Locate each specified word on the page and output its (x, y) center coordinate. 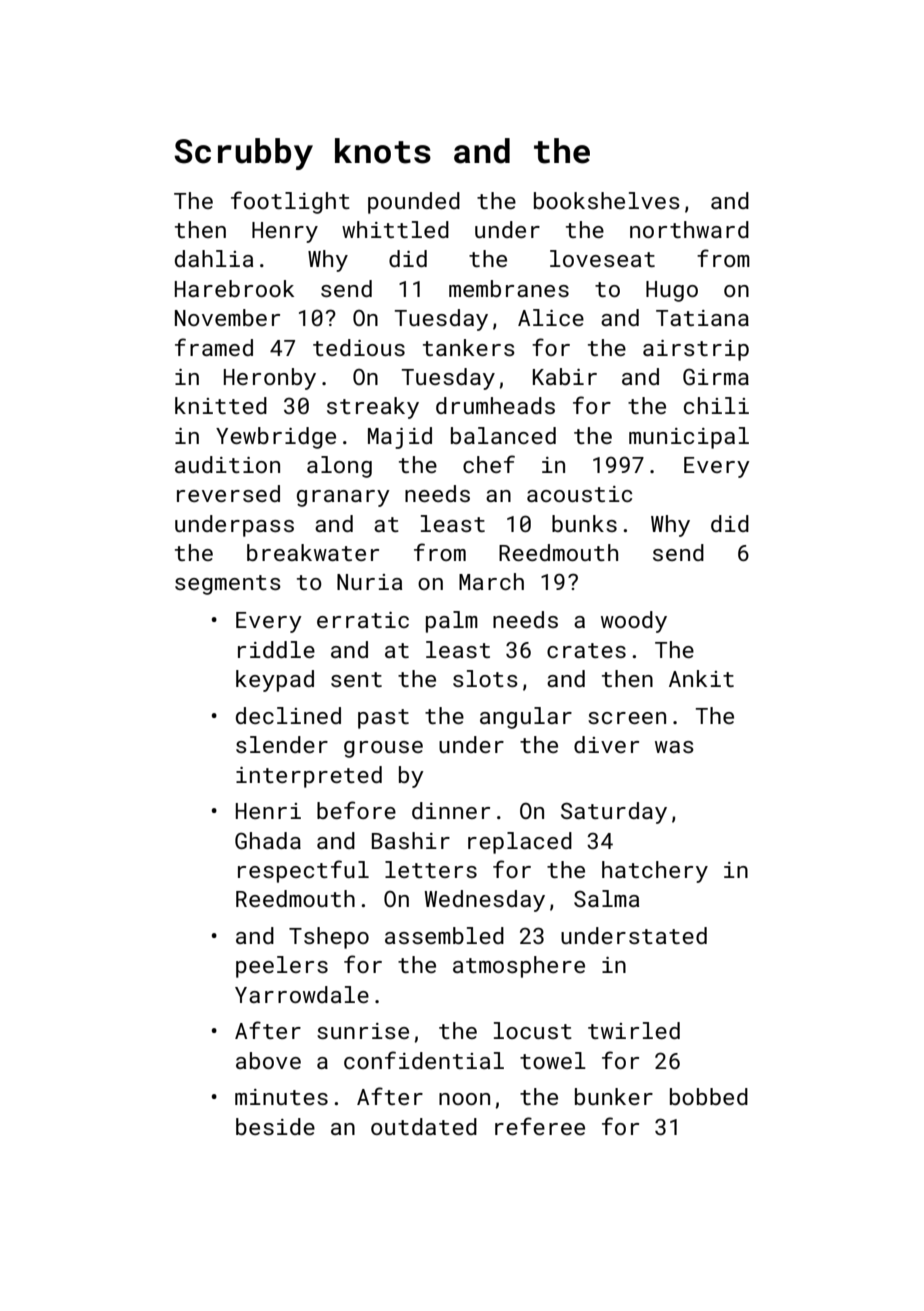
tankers (469, 347)
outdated (424, 1126)
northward (689, 229)
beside (275, 1126)
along (339, 467)
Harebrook (234, 288)
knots (383, 151)
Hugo (672, 291)
